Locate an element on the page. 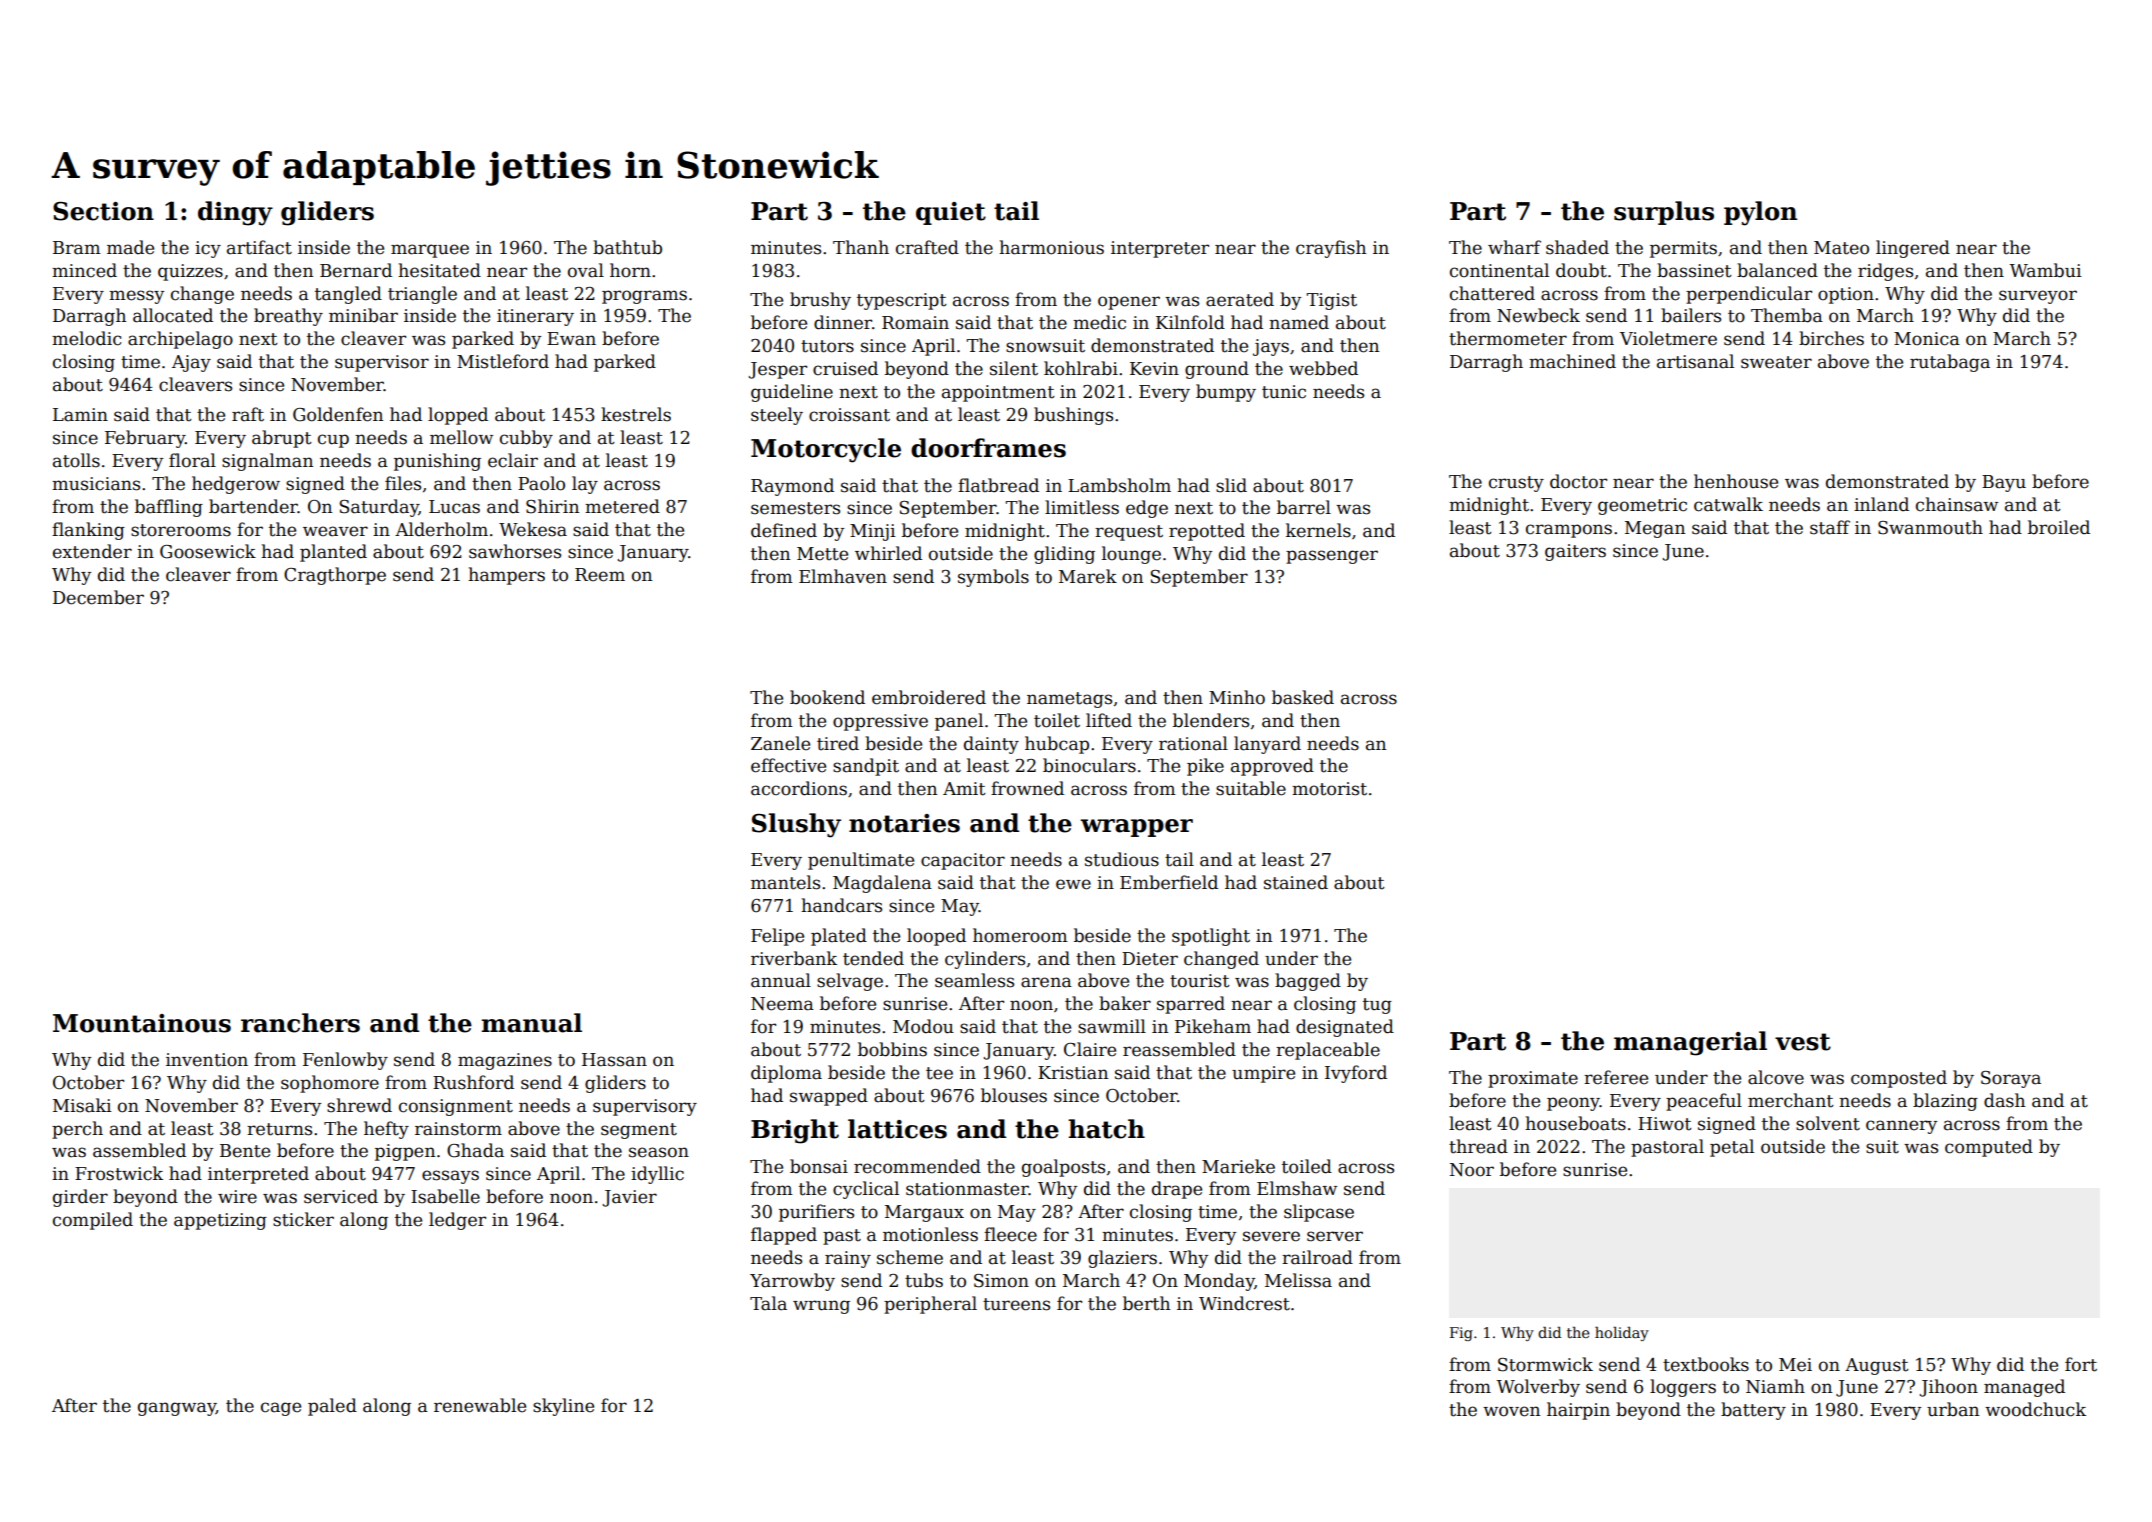 The image size is (2152, 1522). perch is located at coordinates (77, 1130).
